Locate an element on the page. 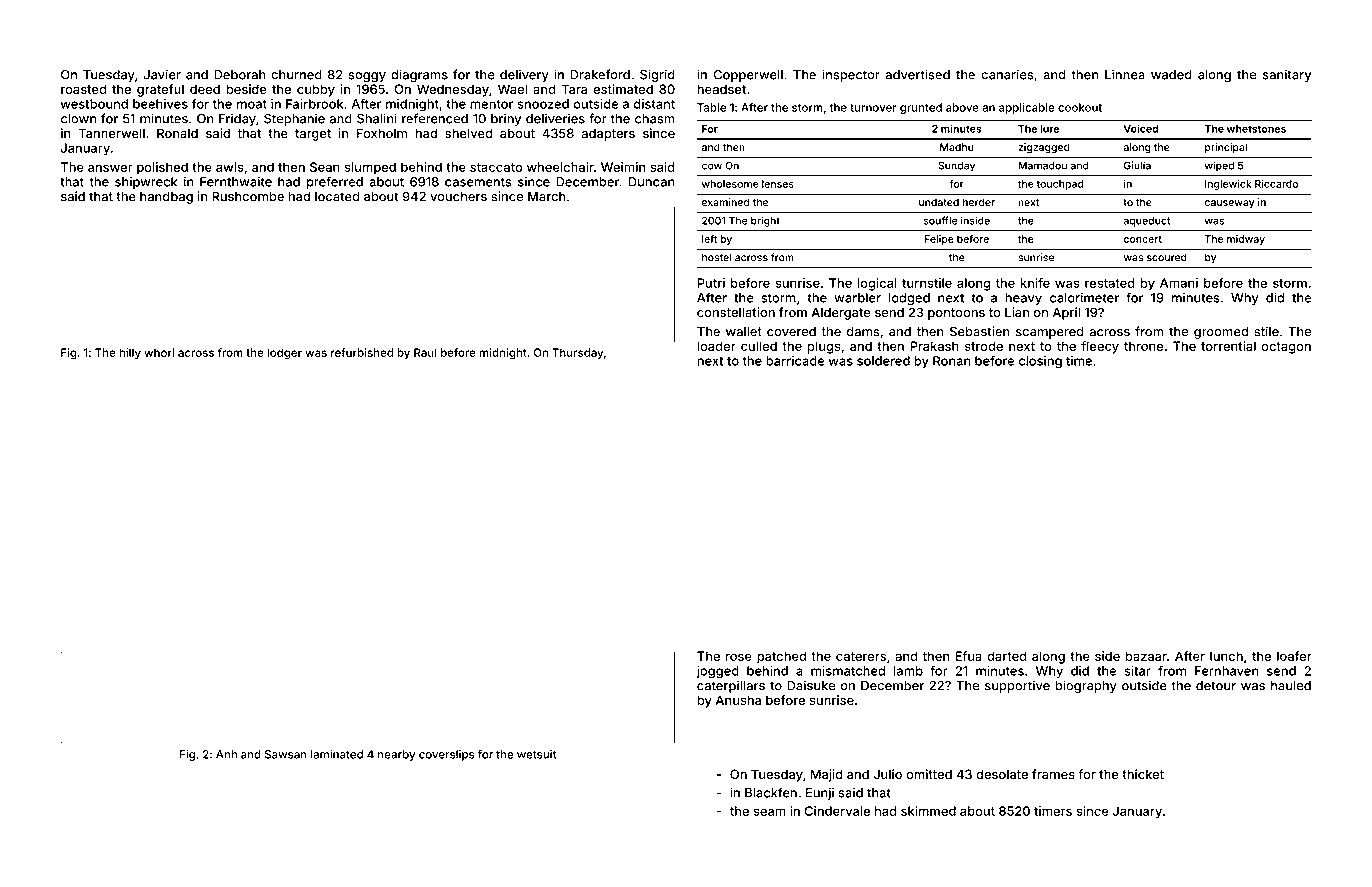 The width and height of the image is (1372, 887). Inglewick is located at coordinates (1228, 185).
